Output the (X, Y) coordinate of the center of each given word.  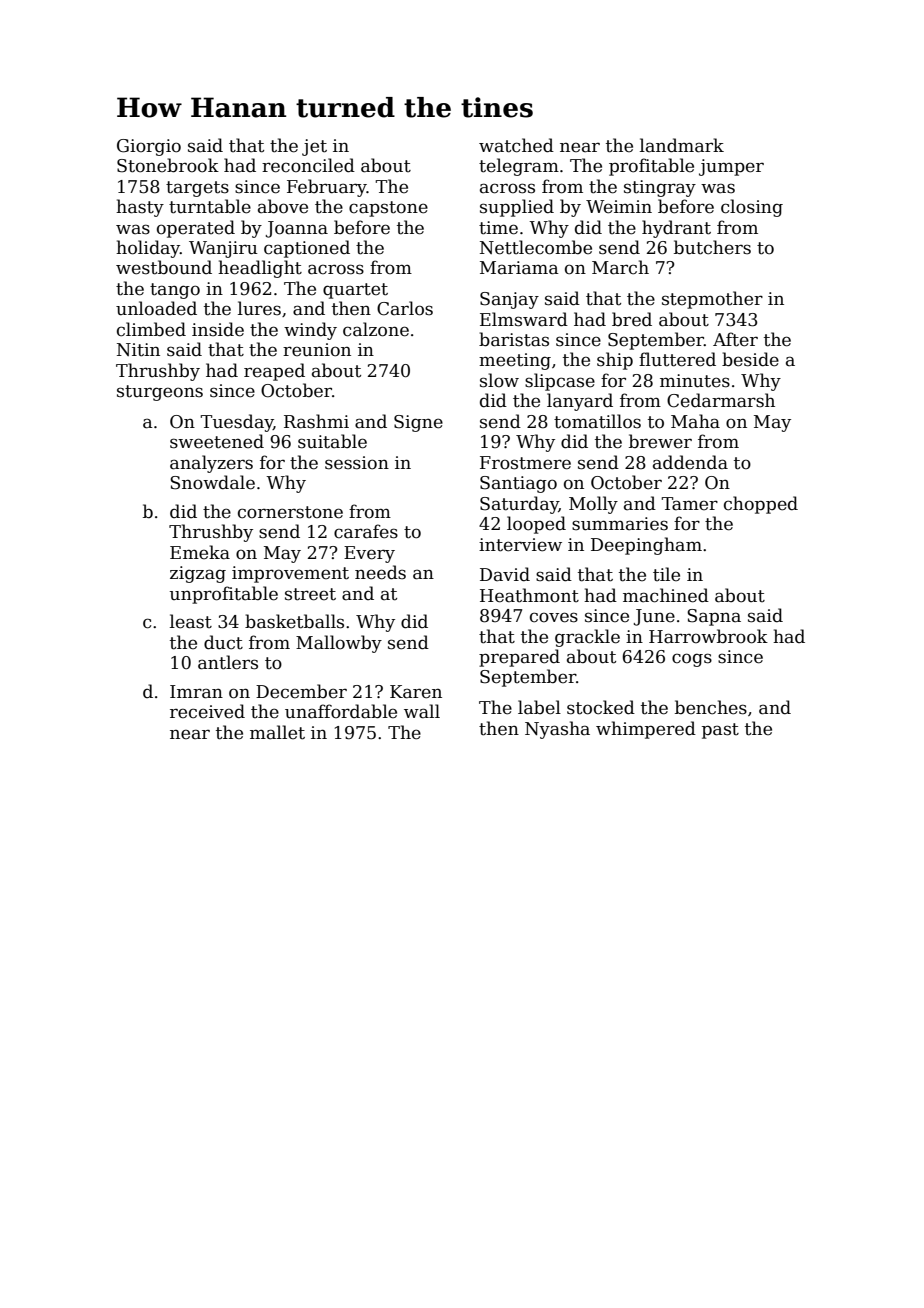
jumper (731, 167)
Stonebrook (168, 165)
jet (314, 147)
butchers (712, 247)
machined (666, 595)
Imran (196, 692)
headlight (260, 269)
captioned (307, 249)
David (505, 574)
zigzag (198, 574)
